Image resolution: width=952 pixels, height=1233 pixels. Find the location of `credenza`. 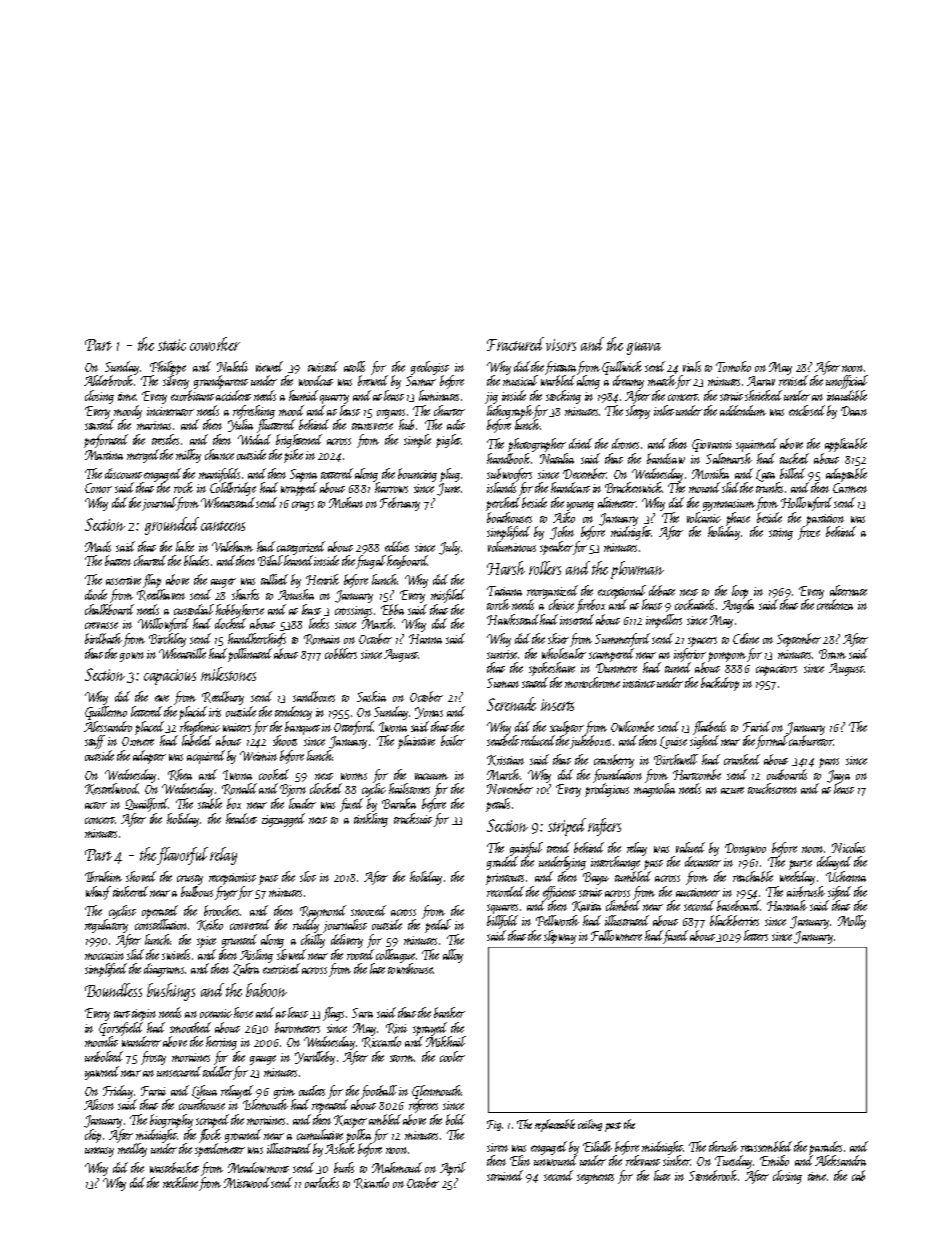

credenza is located at coordinates (835, 604).
